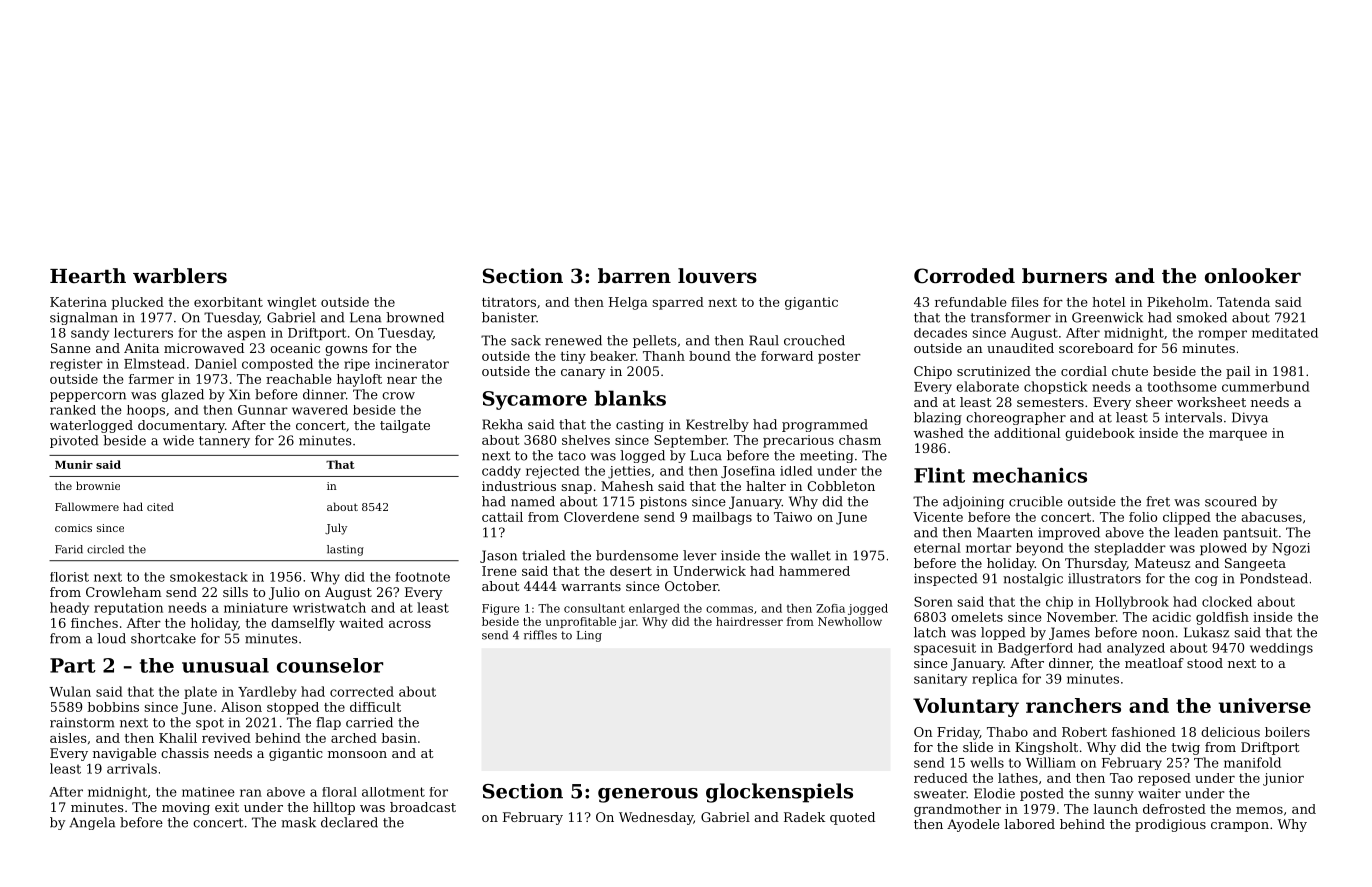 This document has width=1372, height=887. What do you see at coordinates (1253, 276) in the document?
I see `onlooker` at bounding box center [1253, 276].
